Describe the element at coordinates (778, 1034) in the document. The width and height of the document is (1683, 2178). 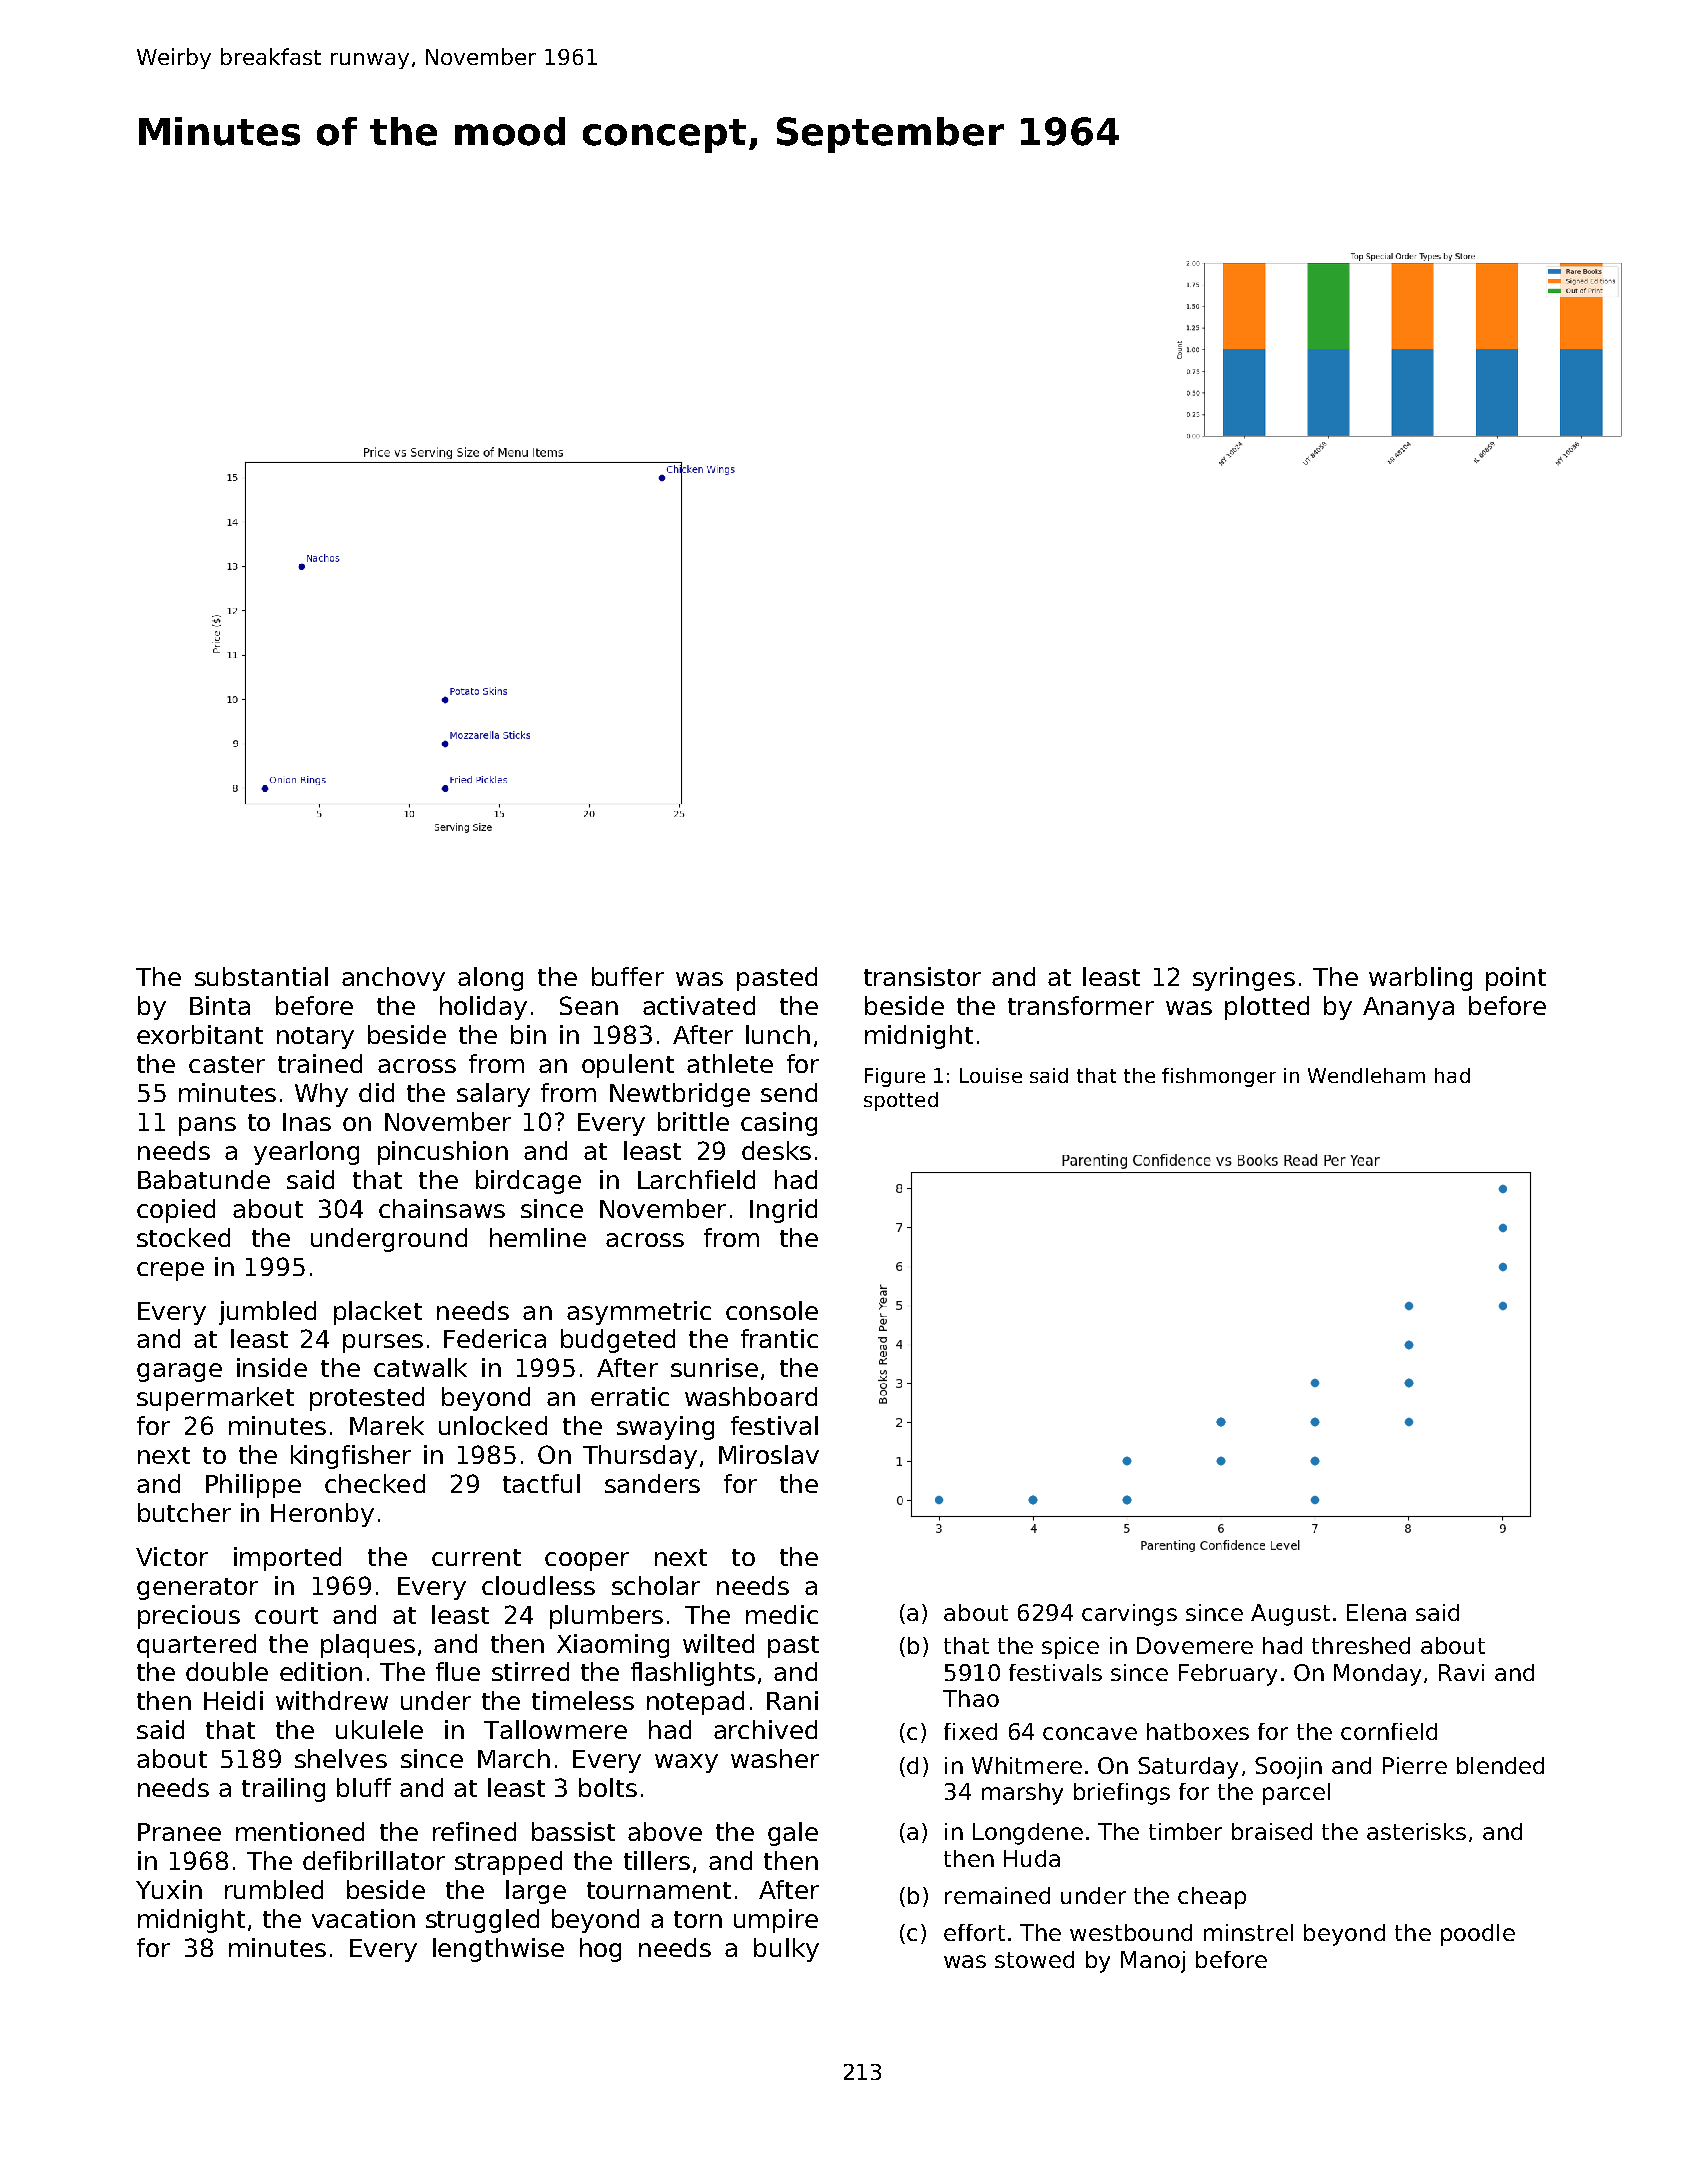
I see `lunch` at that location.
